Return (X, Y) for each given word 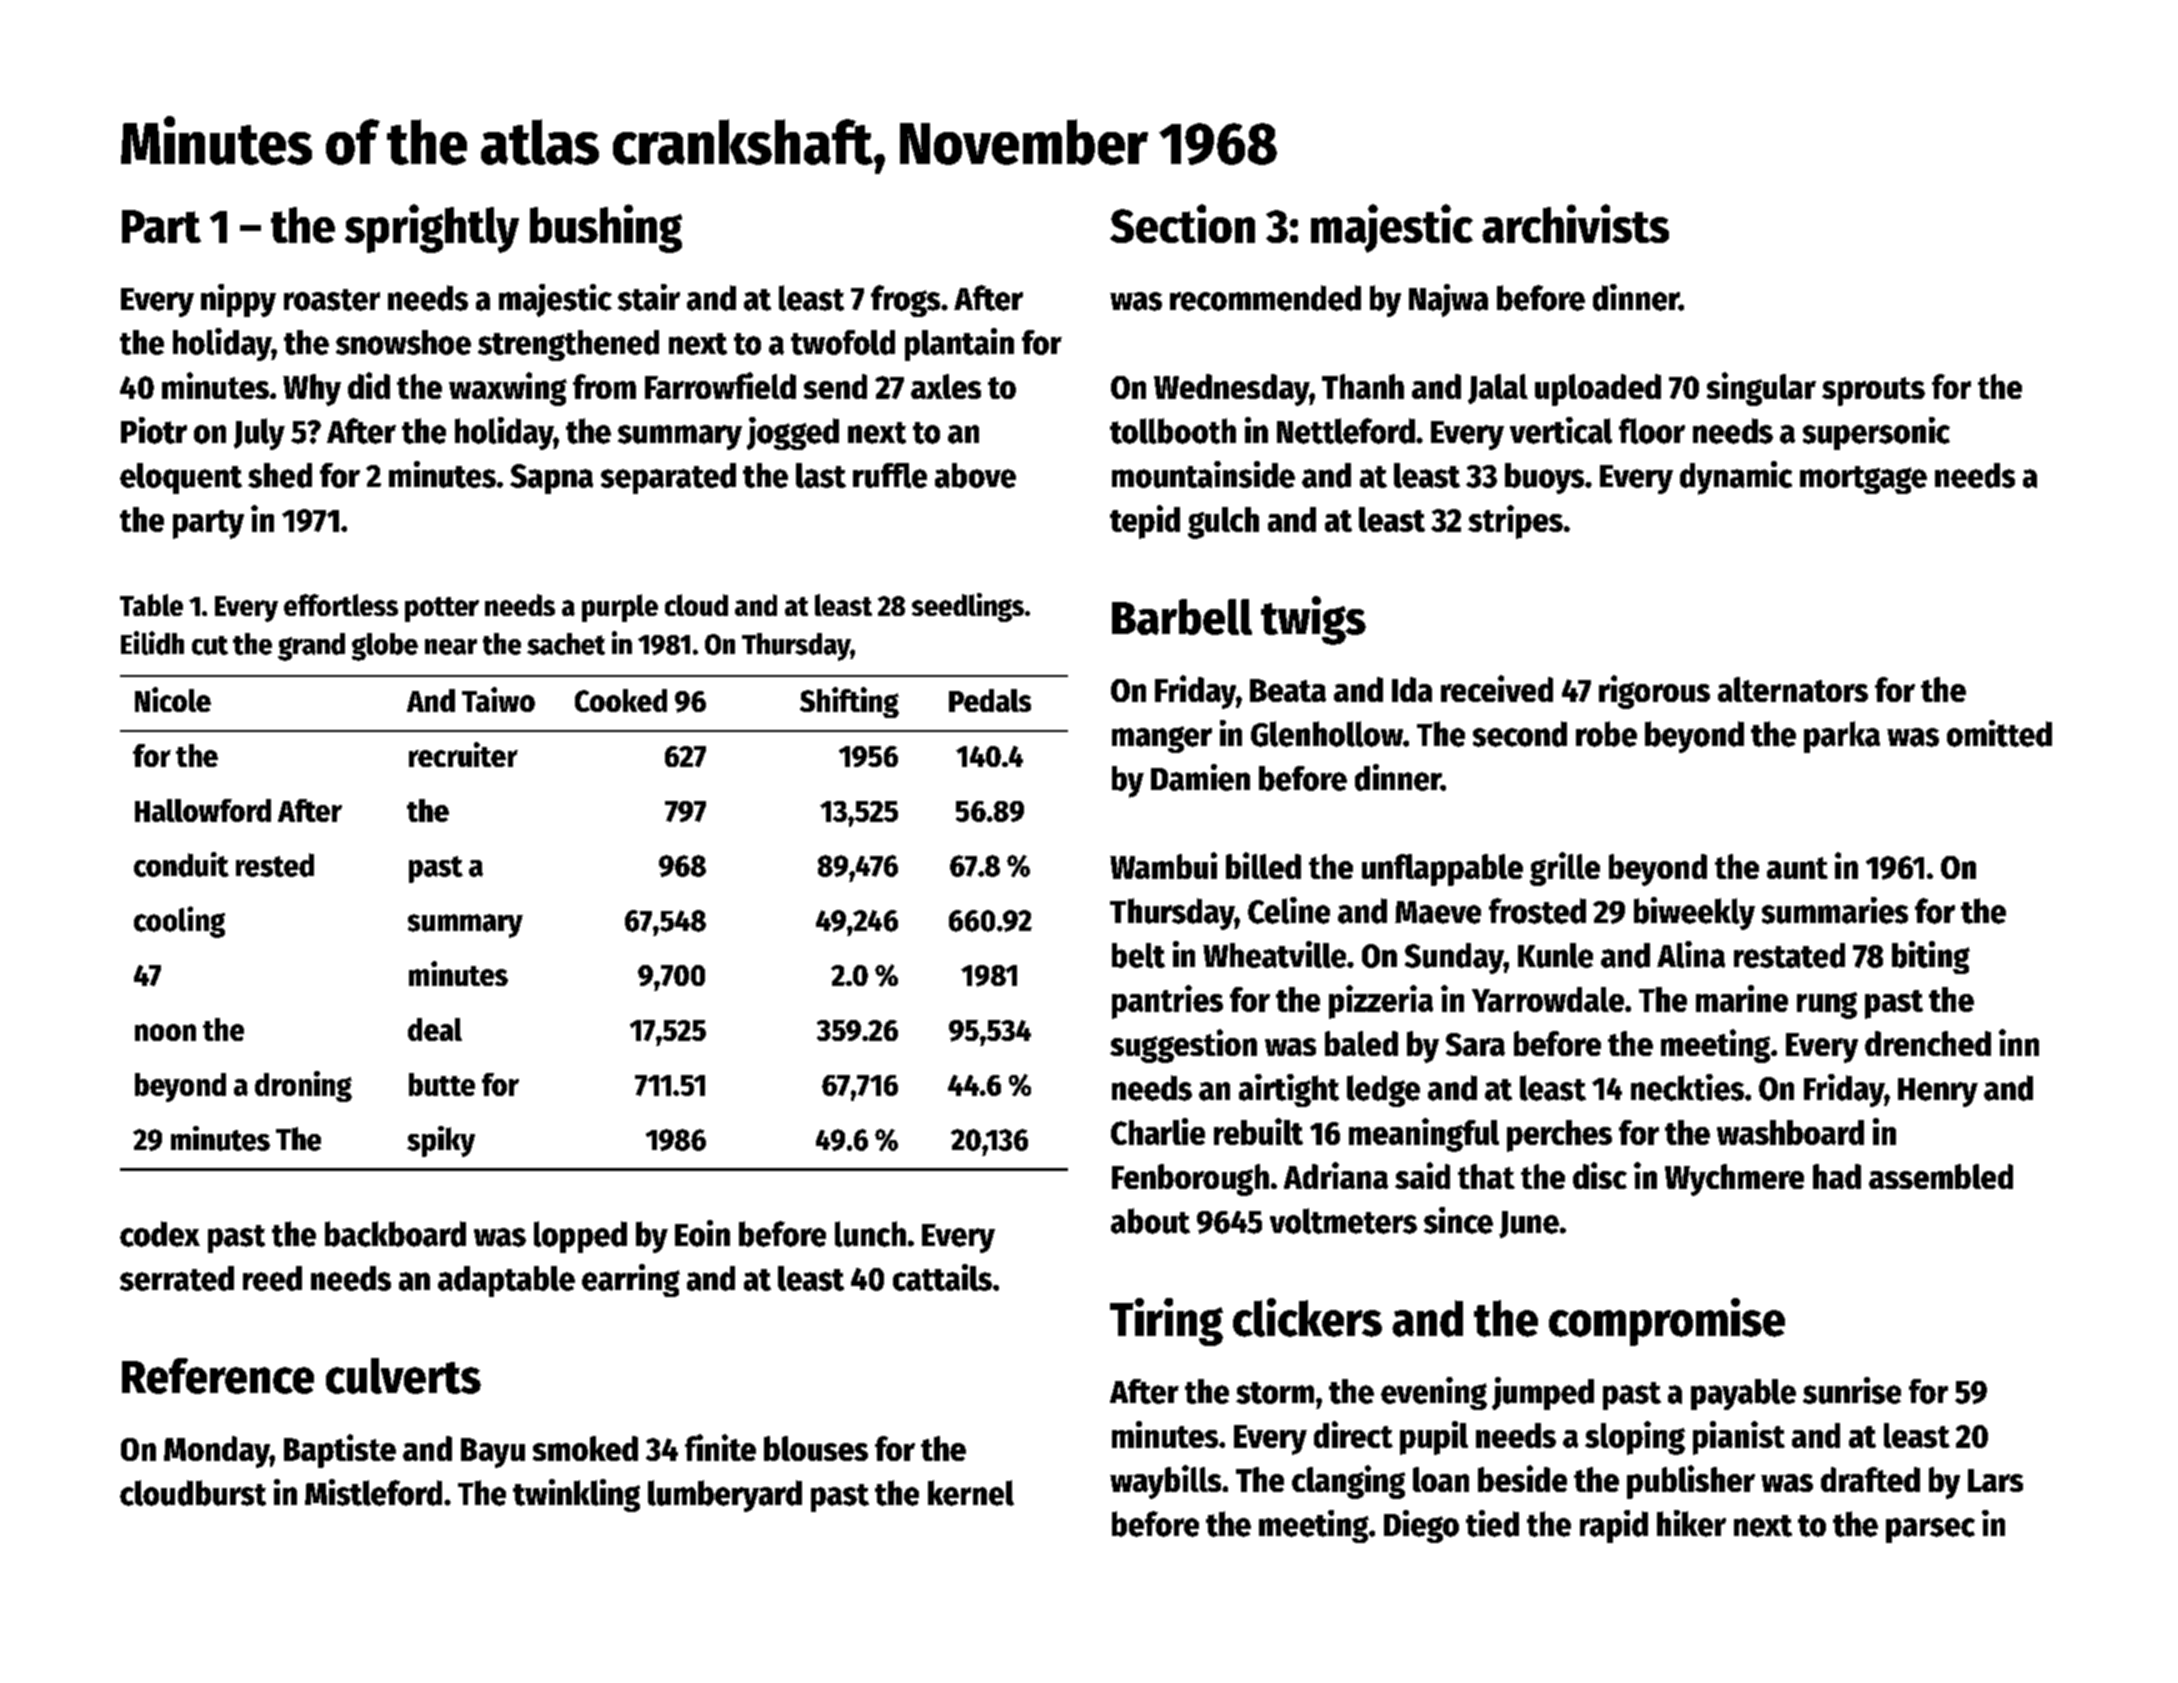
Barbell (1182, 617)
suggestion (1183, 1046)
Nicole (173, 699)
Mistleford (373, 1492)
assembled (1941, 1176)
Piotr (154, 430)
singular (1761, 389)
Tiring (1166, 1322)
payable (1743, 1394)
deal (435, 1029)
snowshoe (403, 342)
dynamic (1736, 478)
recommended (1265, 298)
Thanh (1363, 386)
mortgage (1863, 480)
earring (631, 1280)
